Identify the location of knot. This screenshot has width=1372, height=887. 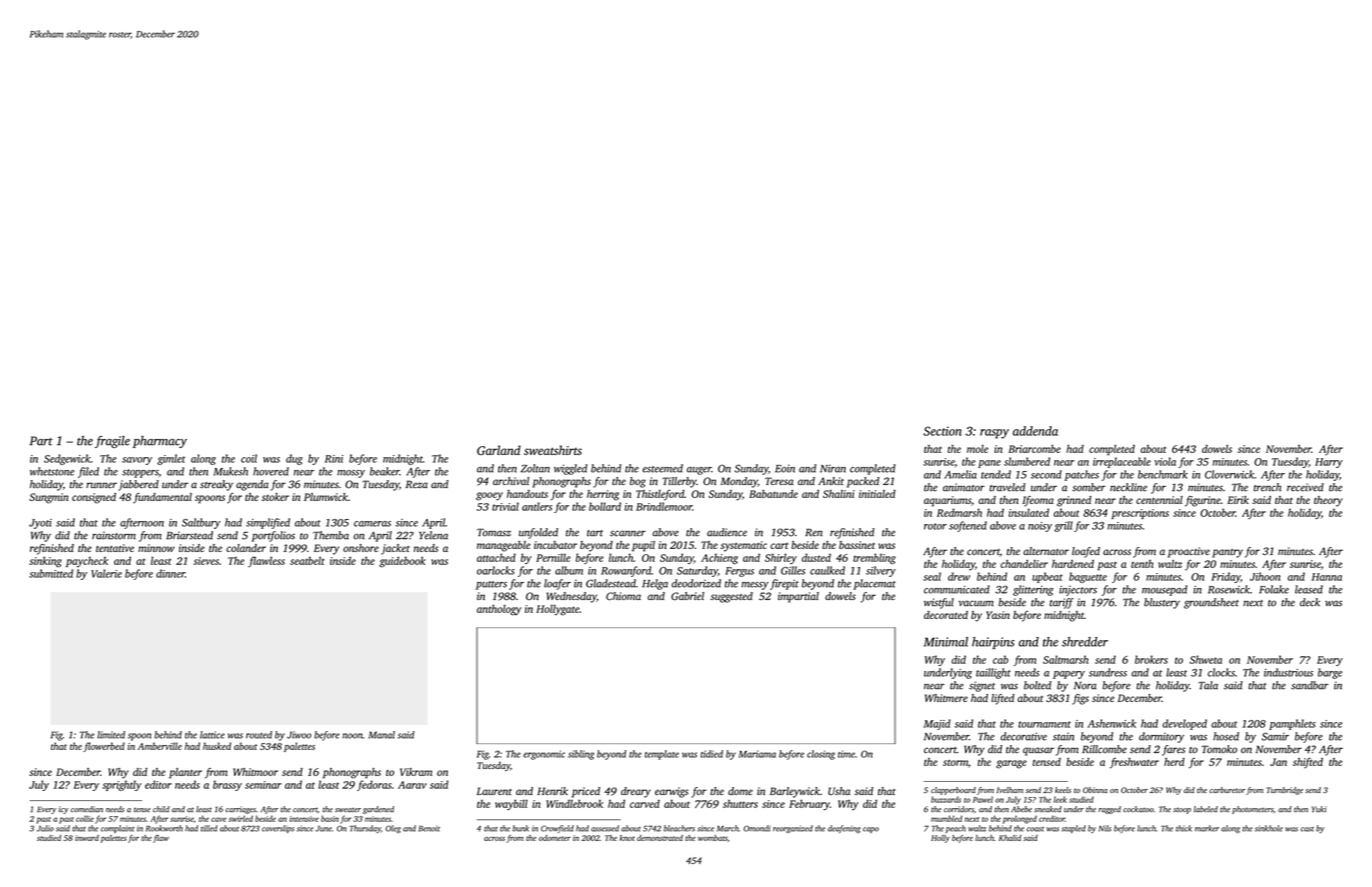
(627, 838).
